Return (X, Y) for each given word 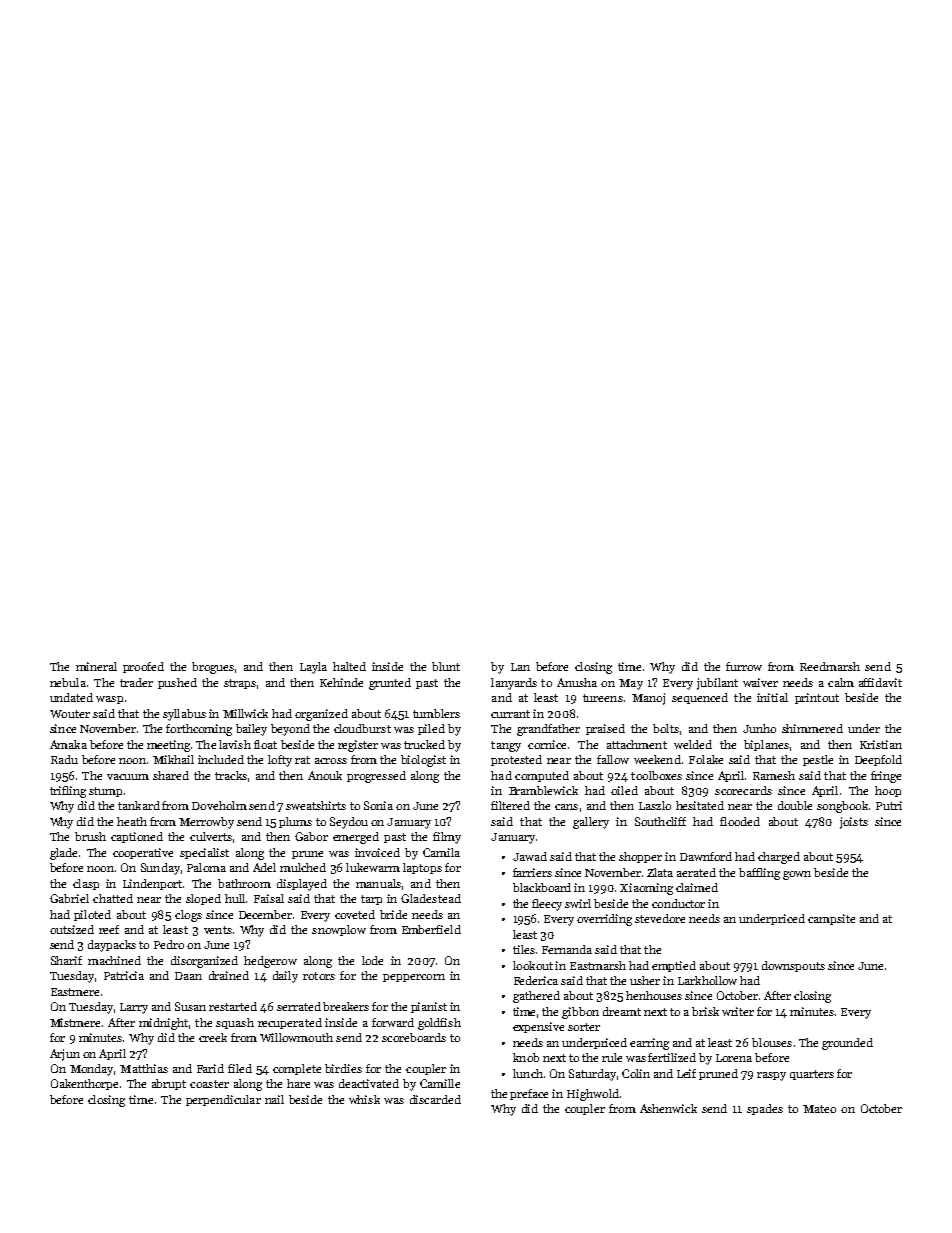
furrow (744, 666)
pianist (429, 1007)
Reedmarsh (830, 666)
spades (765, 1109)
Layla (313, 668)
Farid (210, 1068)
